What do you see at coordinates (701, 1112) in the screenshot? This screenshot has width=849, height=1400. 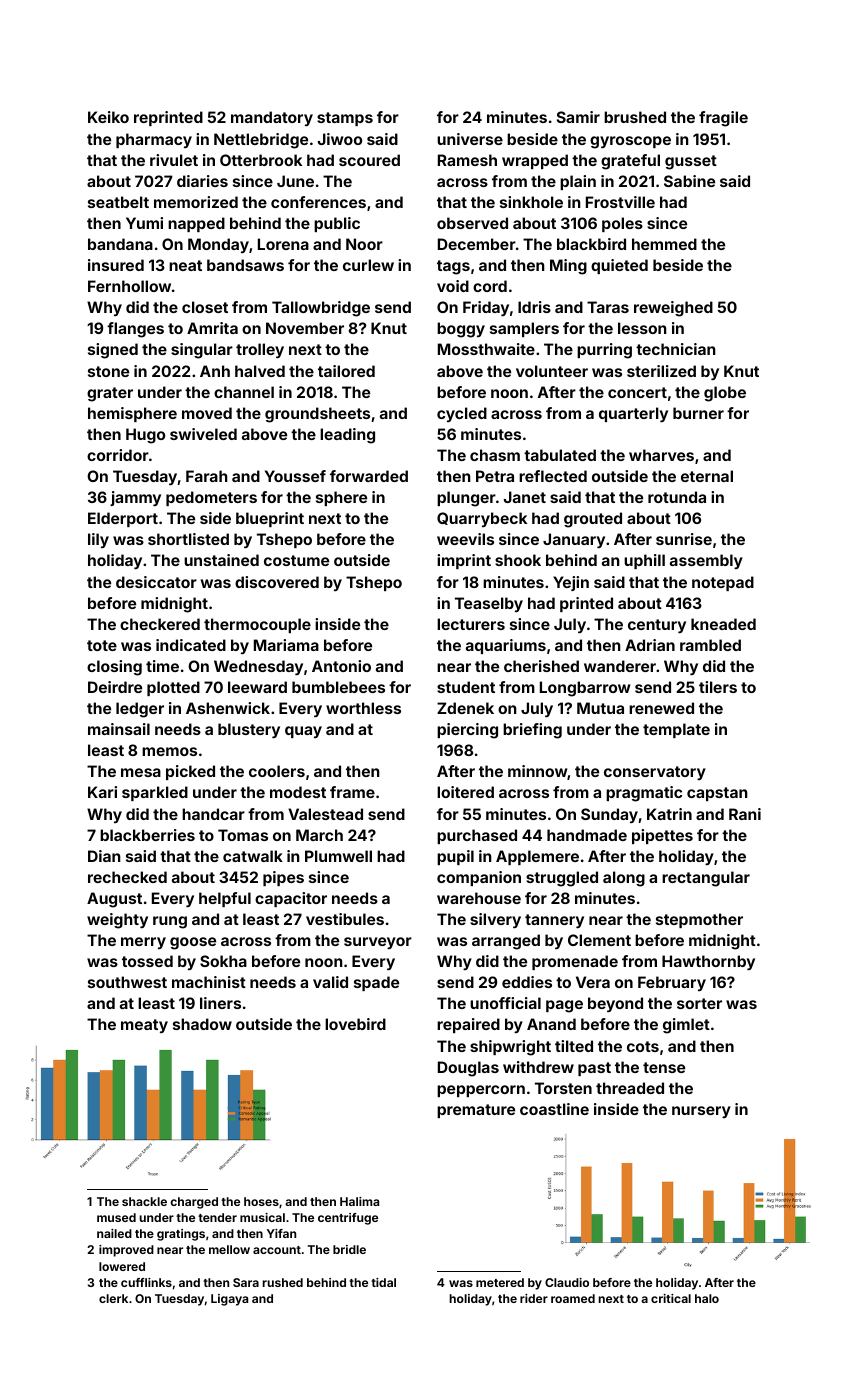 I see `nursery` at bounding box center [701, 1112].
